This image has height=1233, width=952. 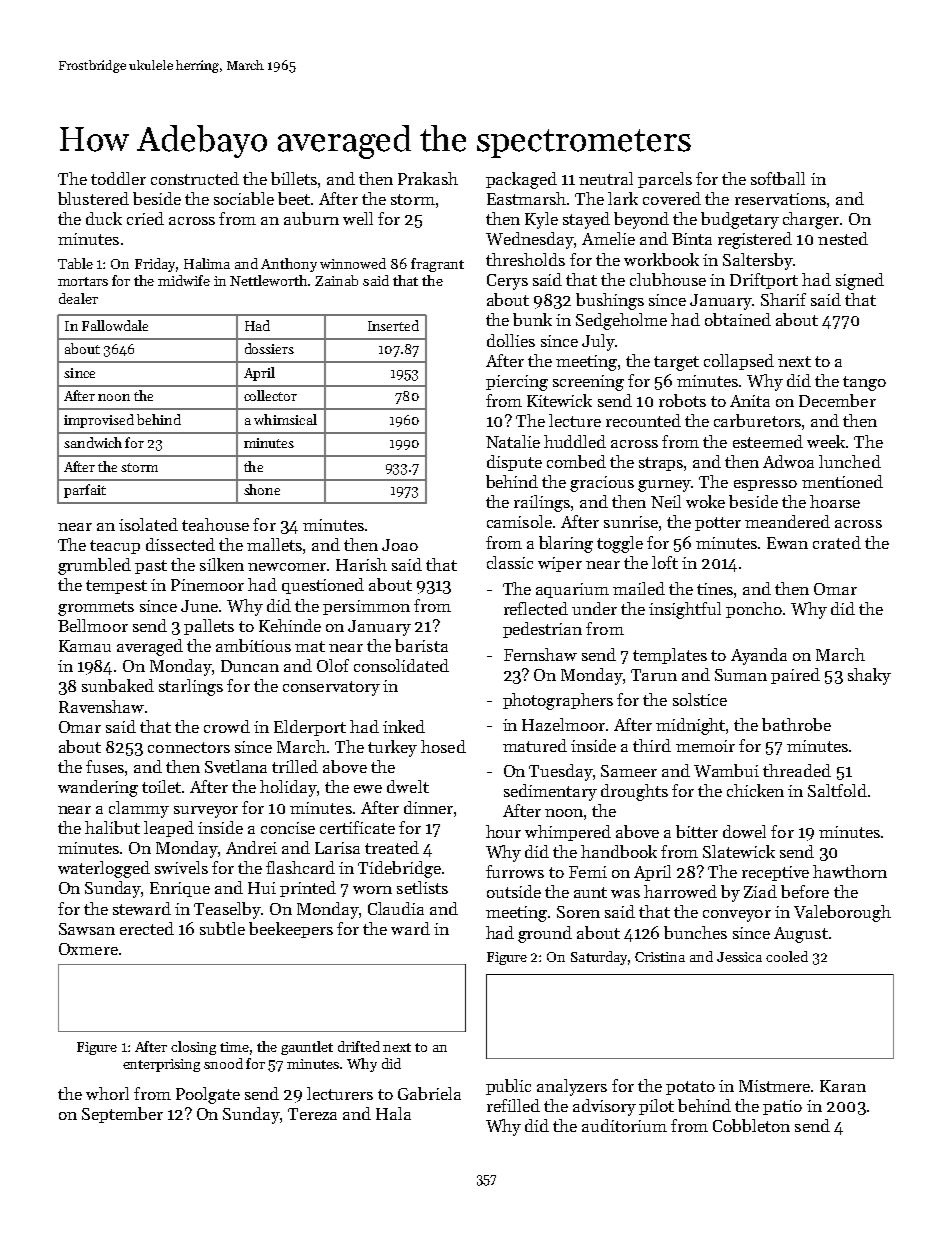 I want to click on closing, so click(x=193, y=1048).
